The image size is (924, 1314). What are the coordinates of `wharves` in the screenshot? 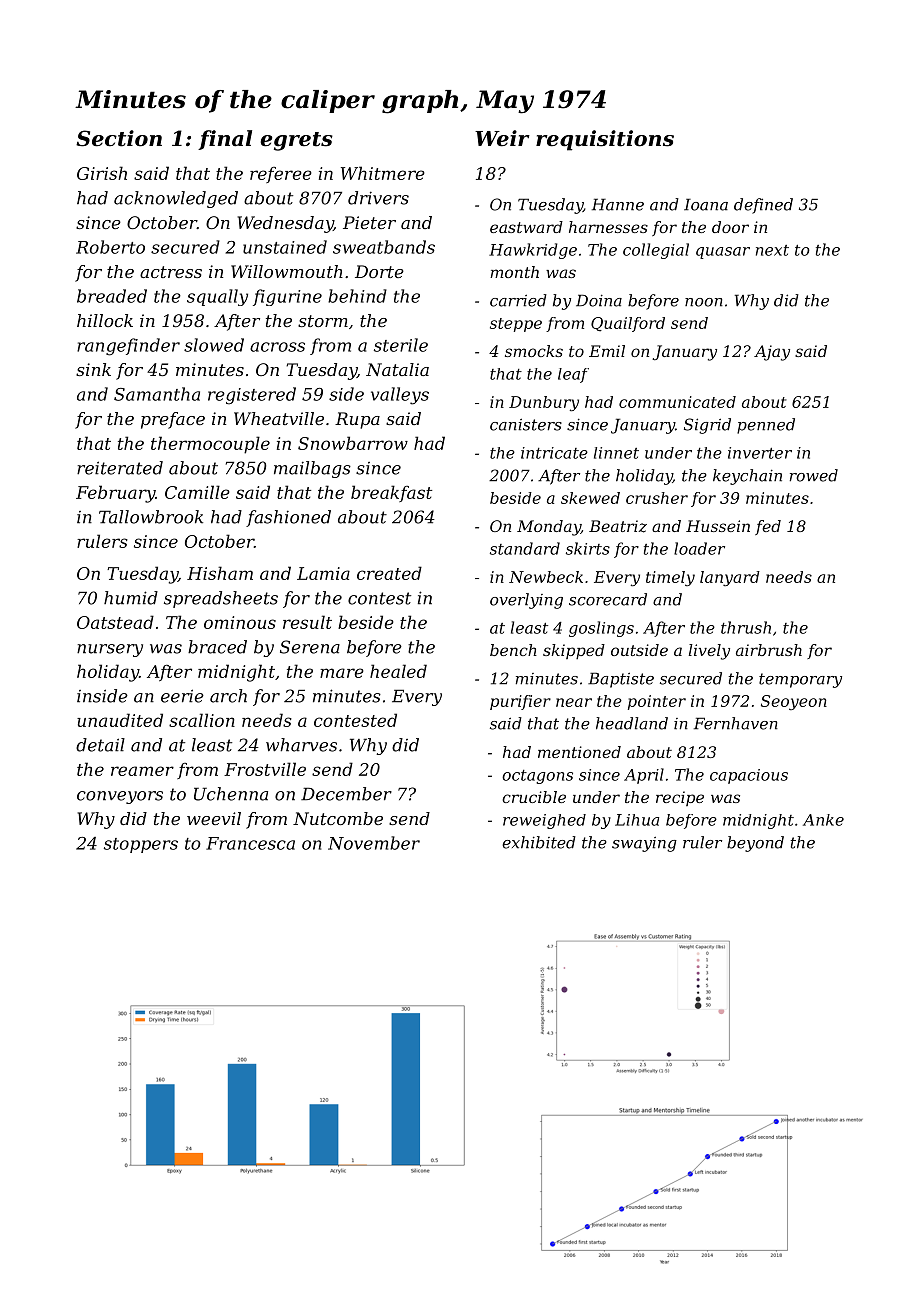 It's located at (301, 745).
